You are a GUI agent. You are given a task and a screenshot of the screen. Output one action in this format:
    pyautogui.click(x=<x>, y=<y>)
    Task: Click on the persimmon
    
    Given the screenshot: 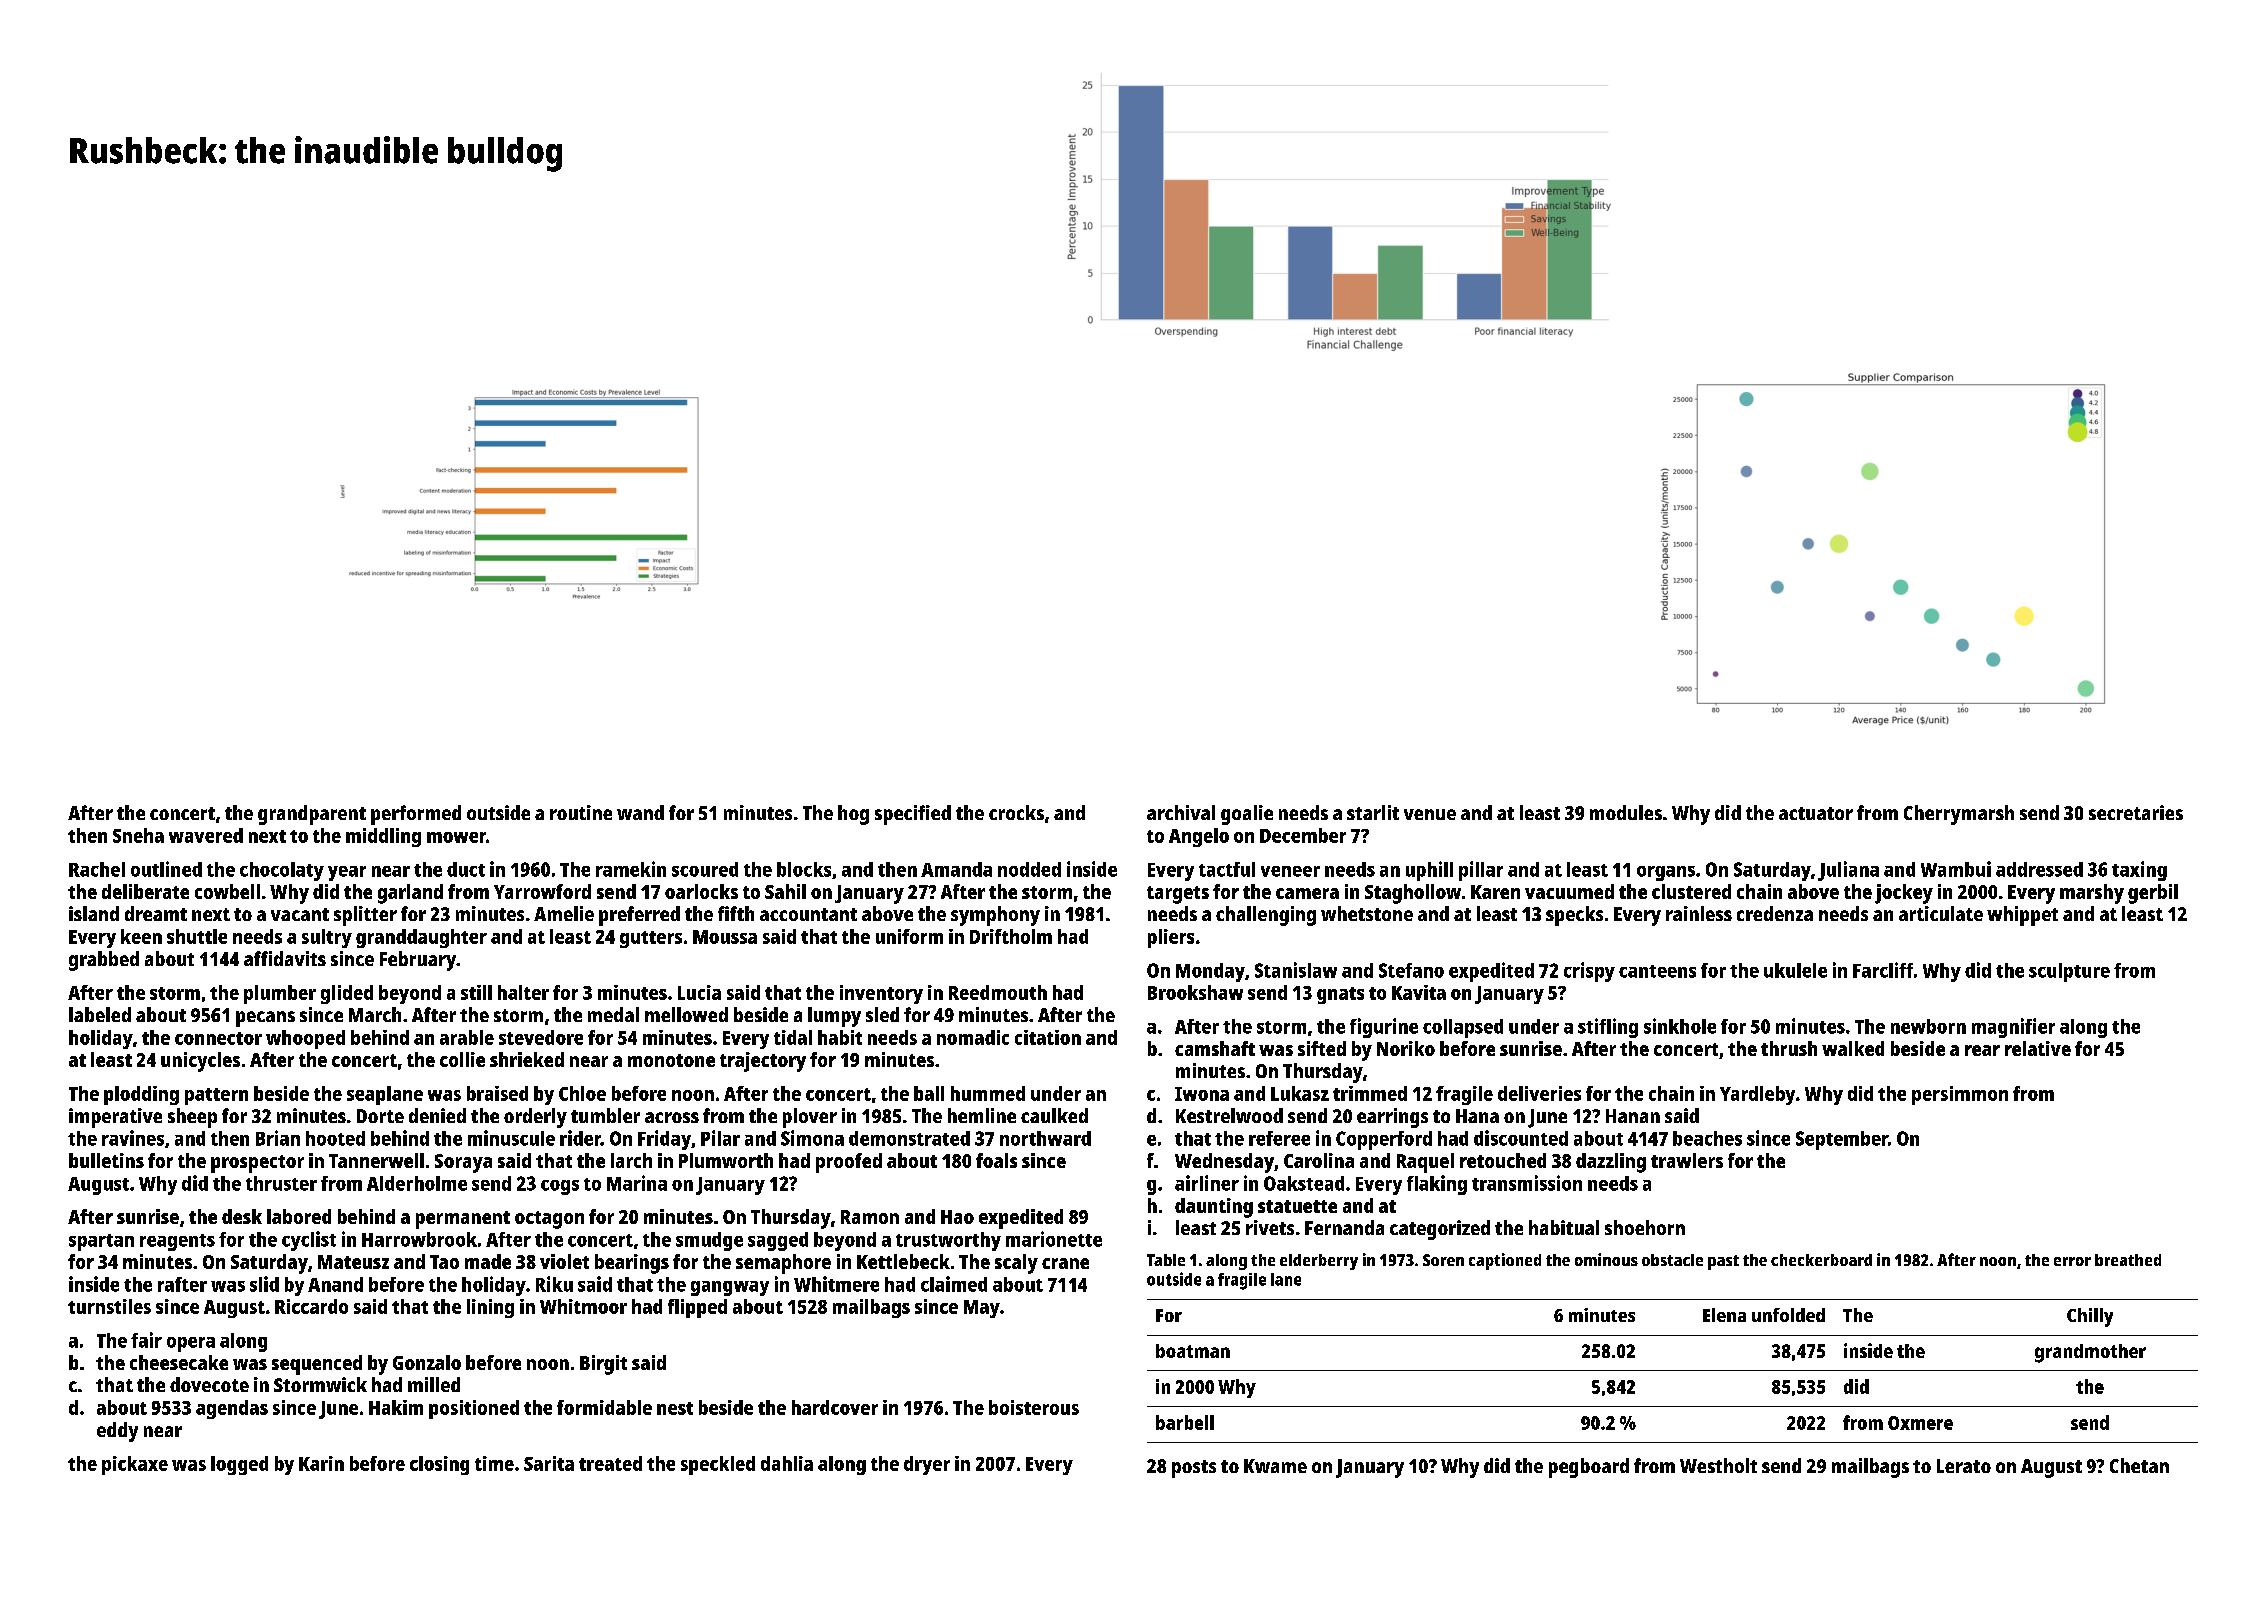 What is the action you would take?
    pyautogui.click(x=1960, y=1095)
